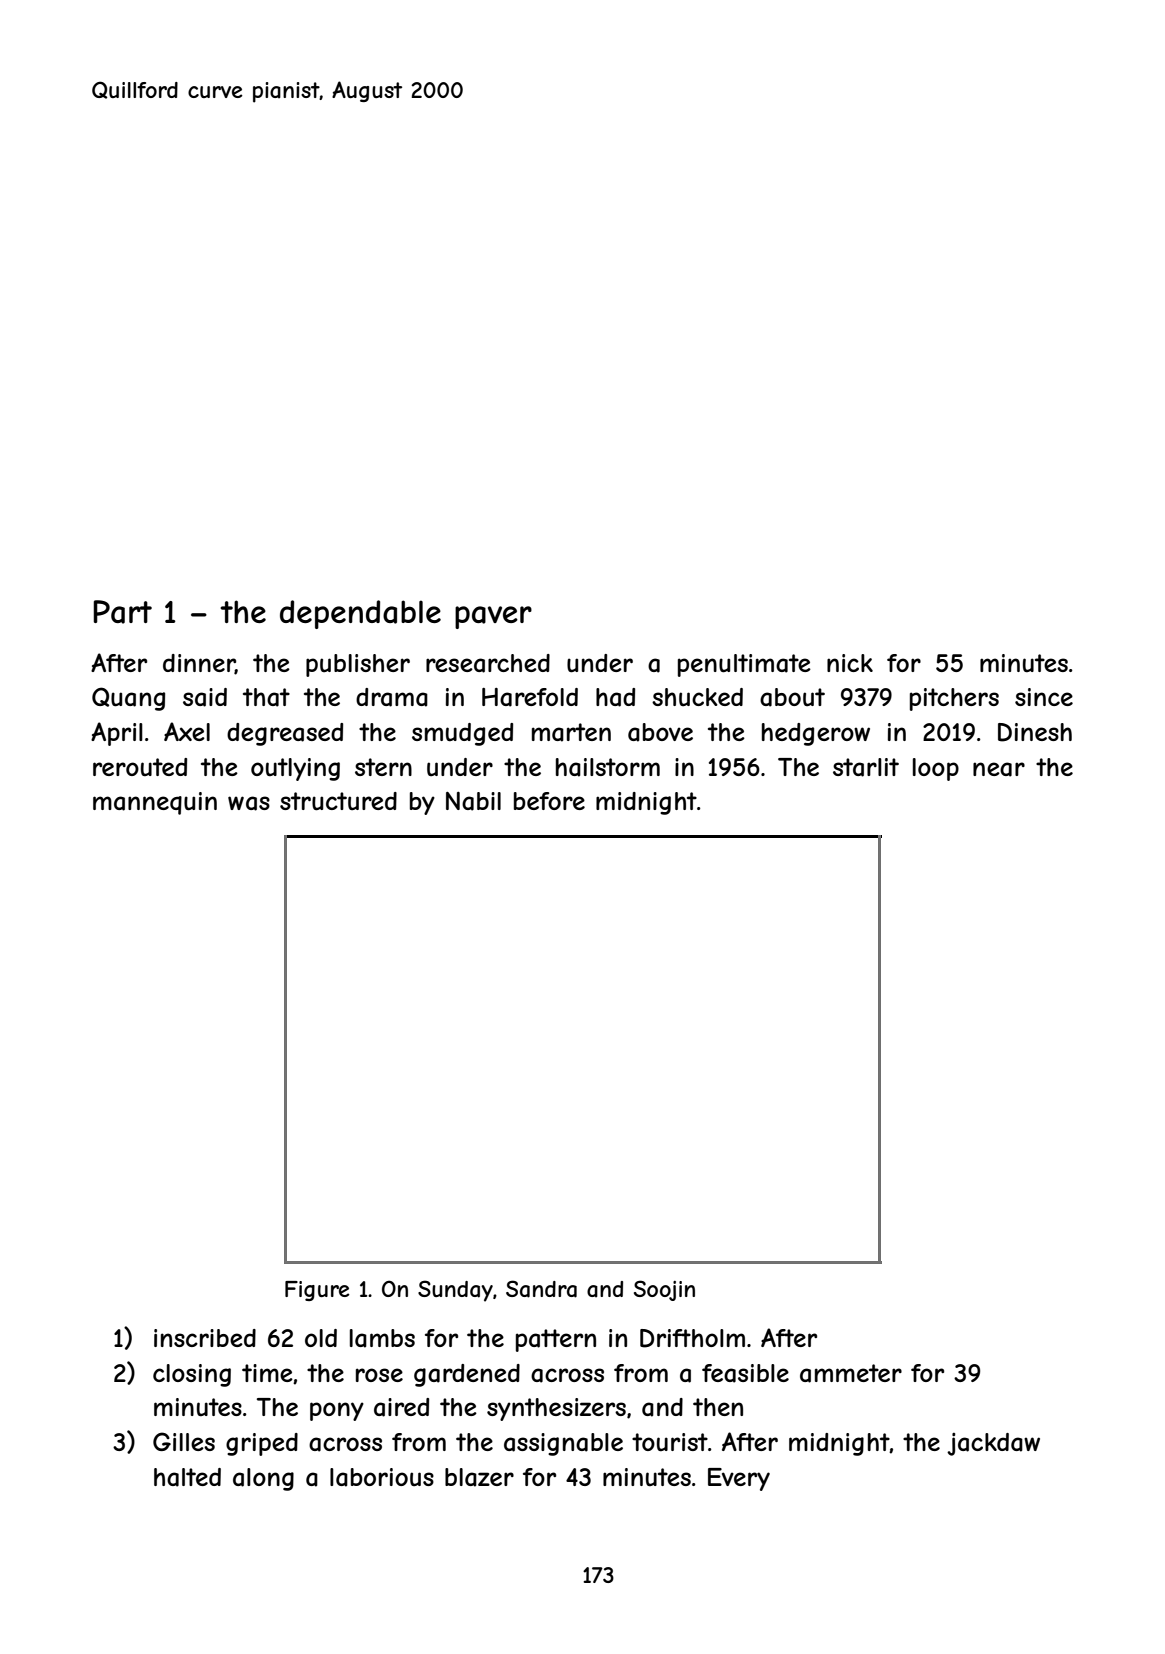  Describe the element at coordinates (866, 767) in the document. I see `starlit` at that location.
